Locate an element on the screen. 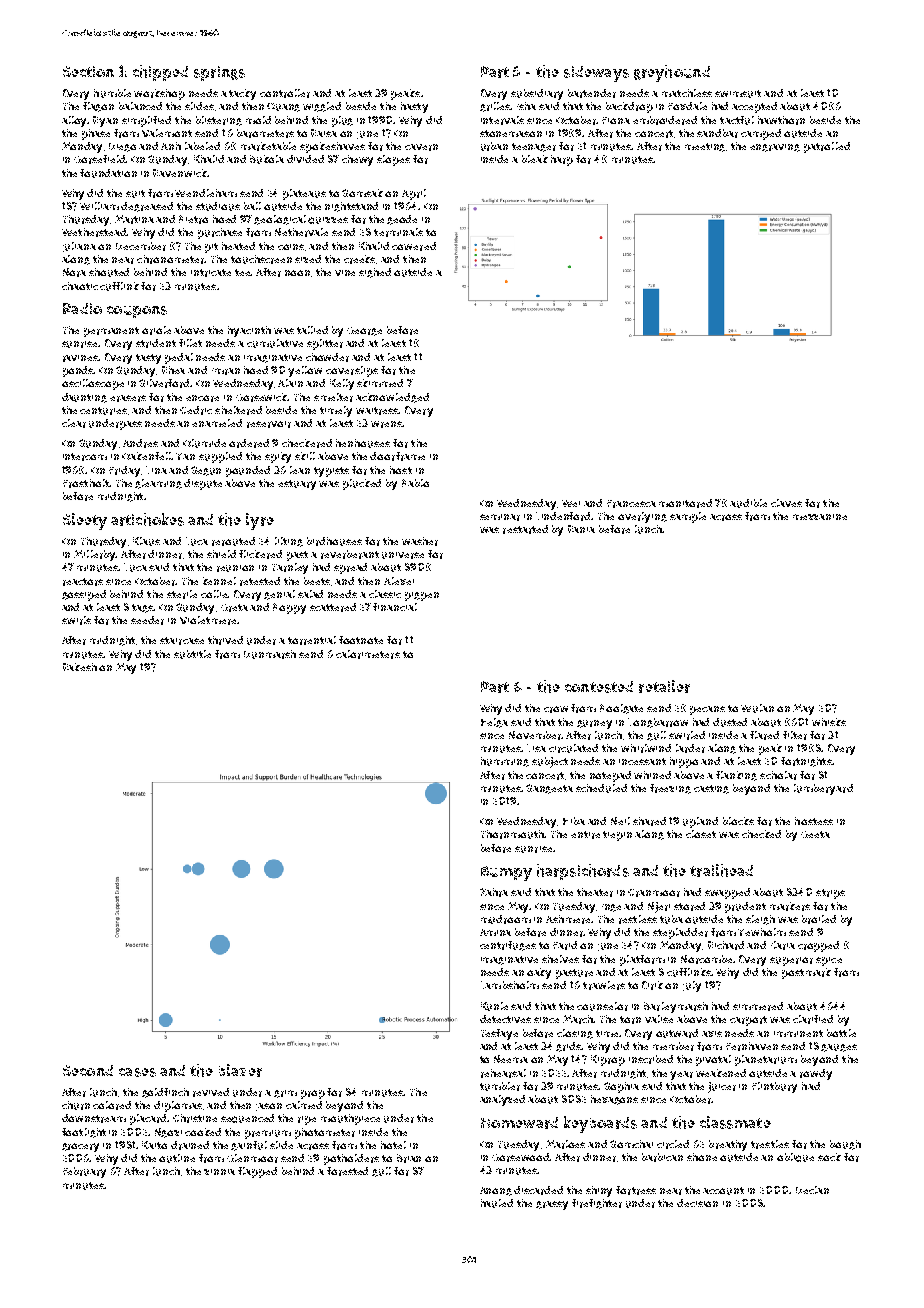 The height and width of the screenshot is (1308, 924). Isha is located at coordinates (526, 106).
